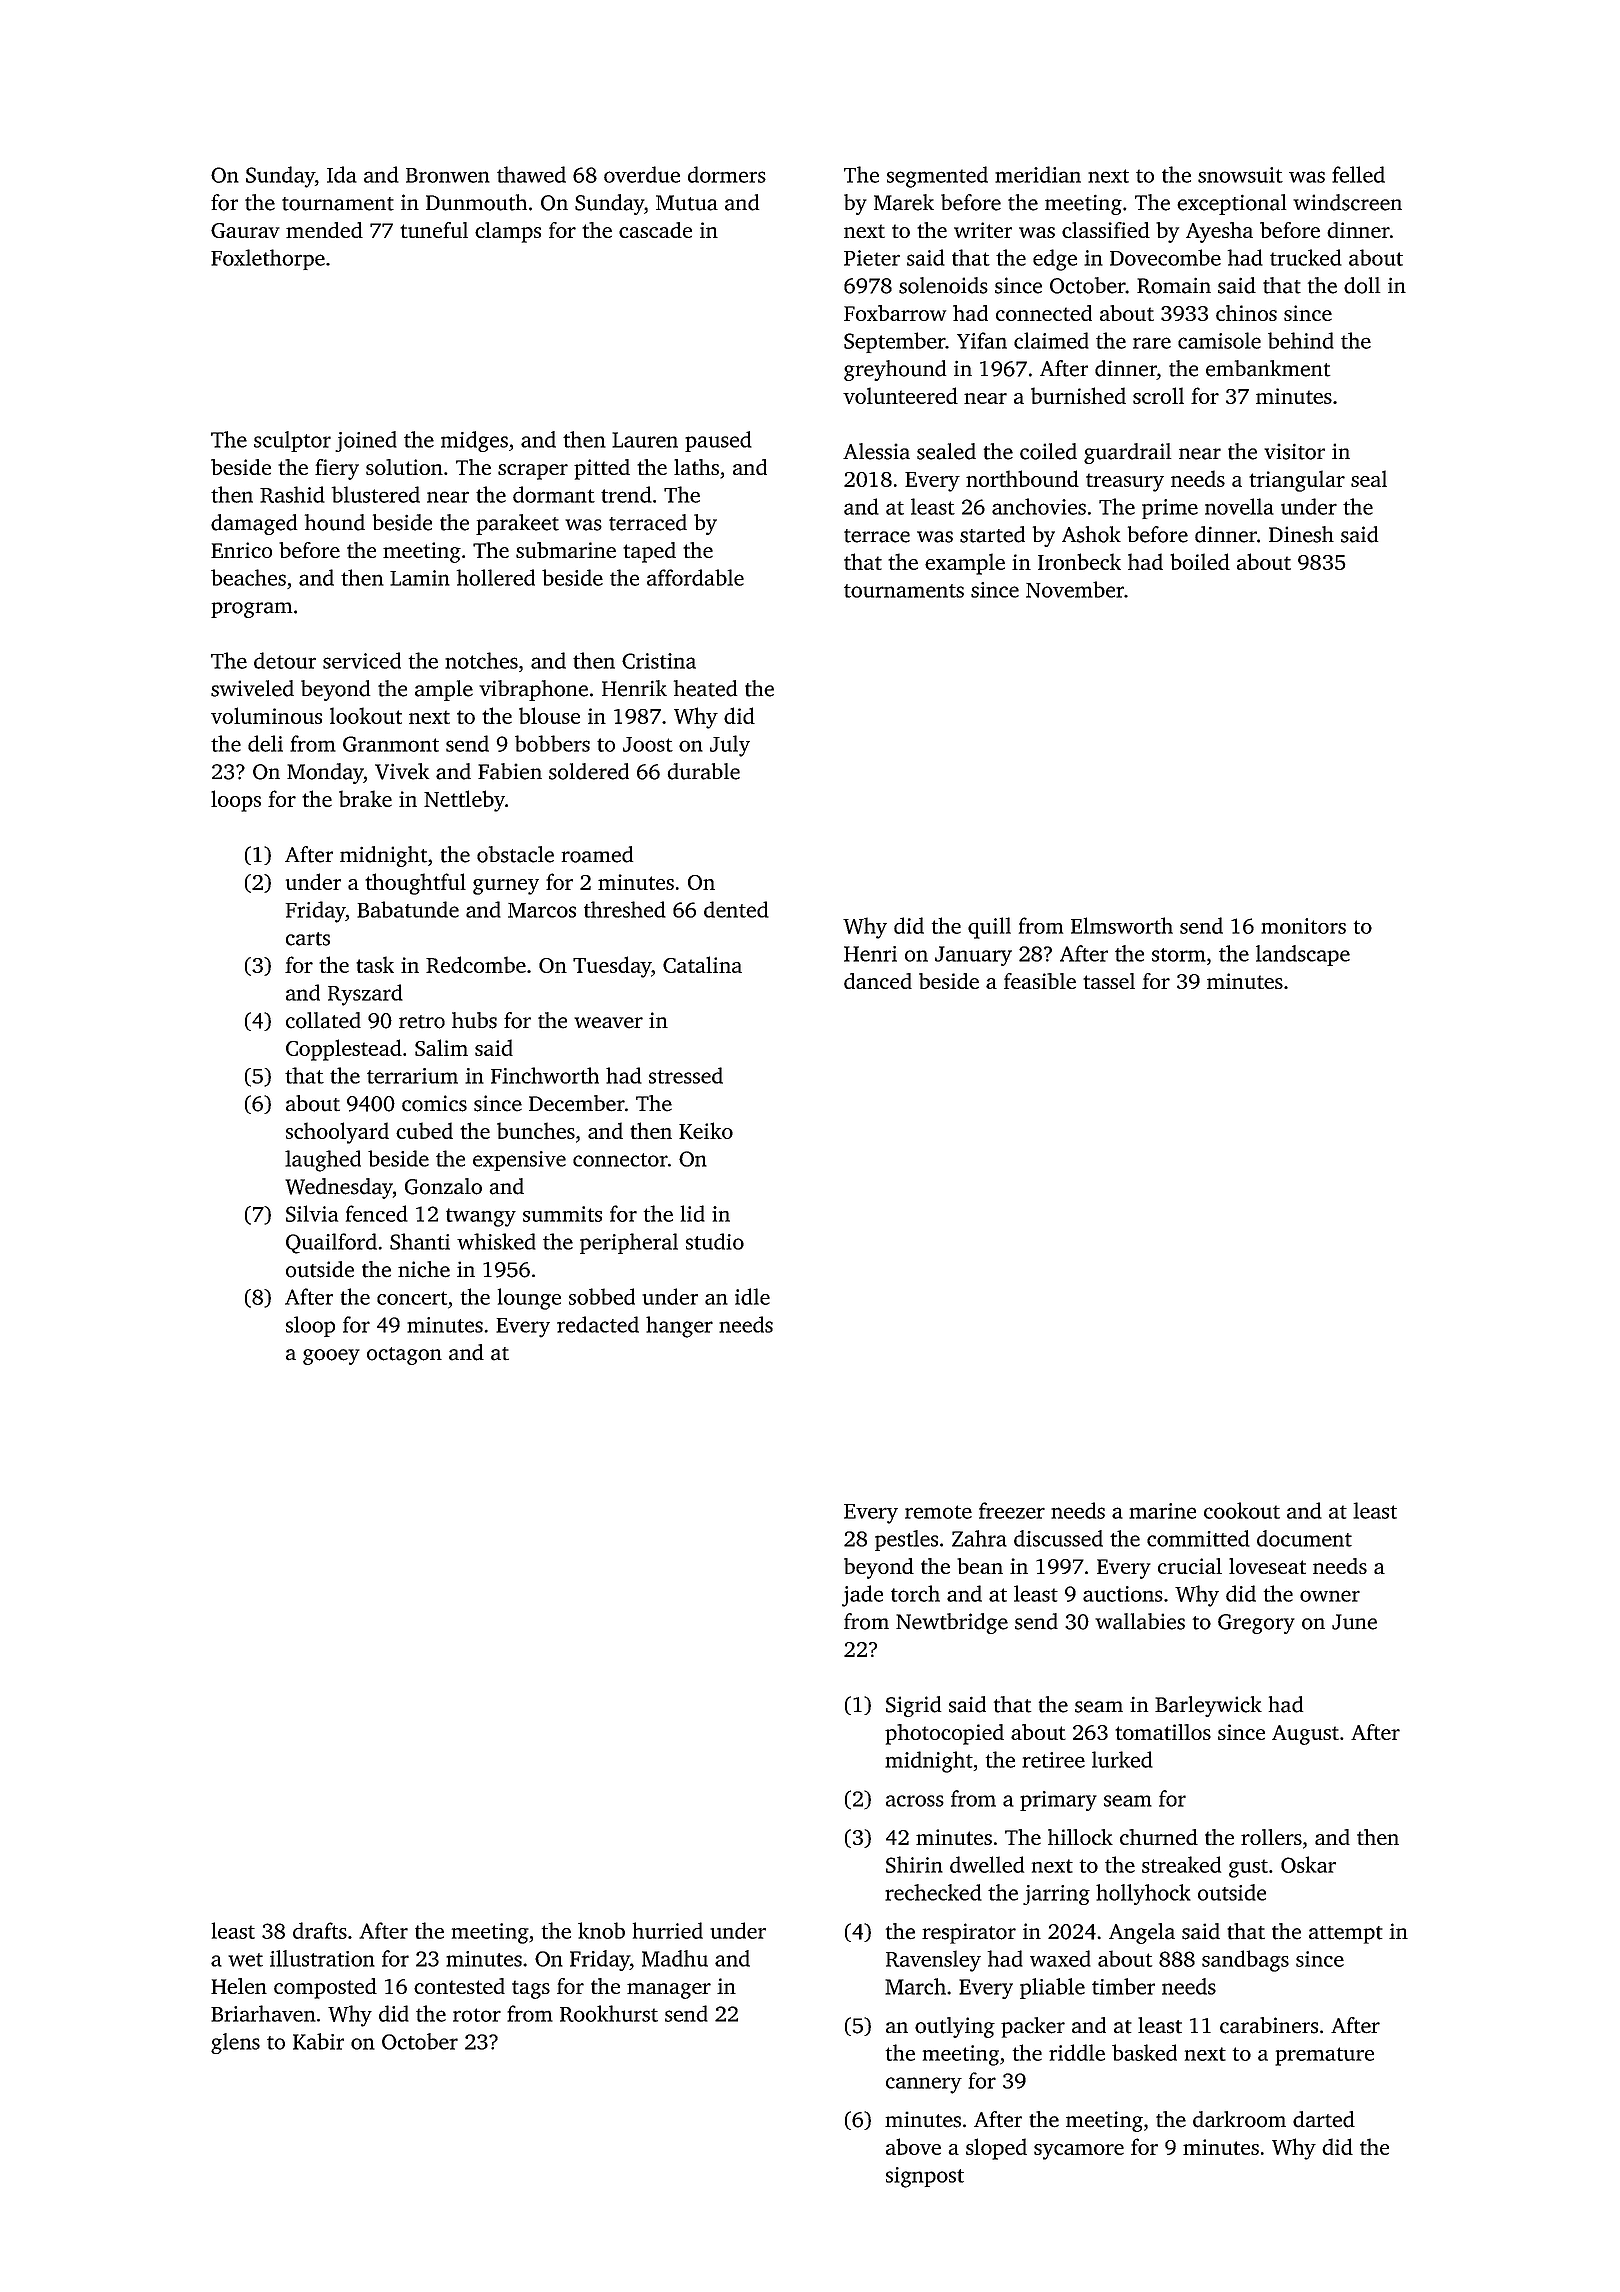 This screenshot has height=2292, width=1620. Describe the element at coordinates (955, 2027) in the screenshot. I see `outlying` at that location.
